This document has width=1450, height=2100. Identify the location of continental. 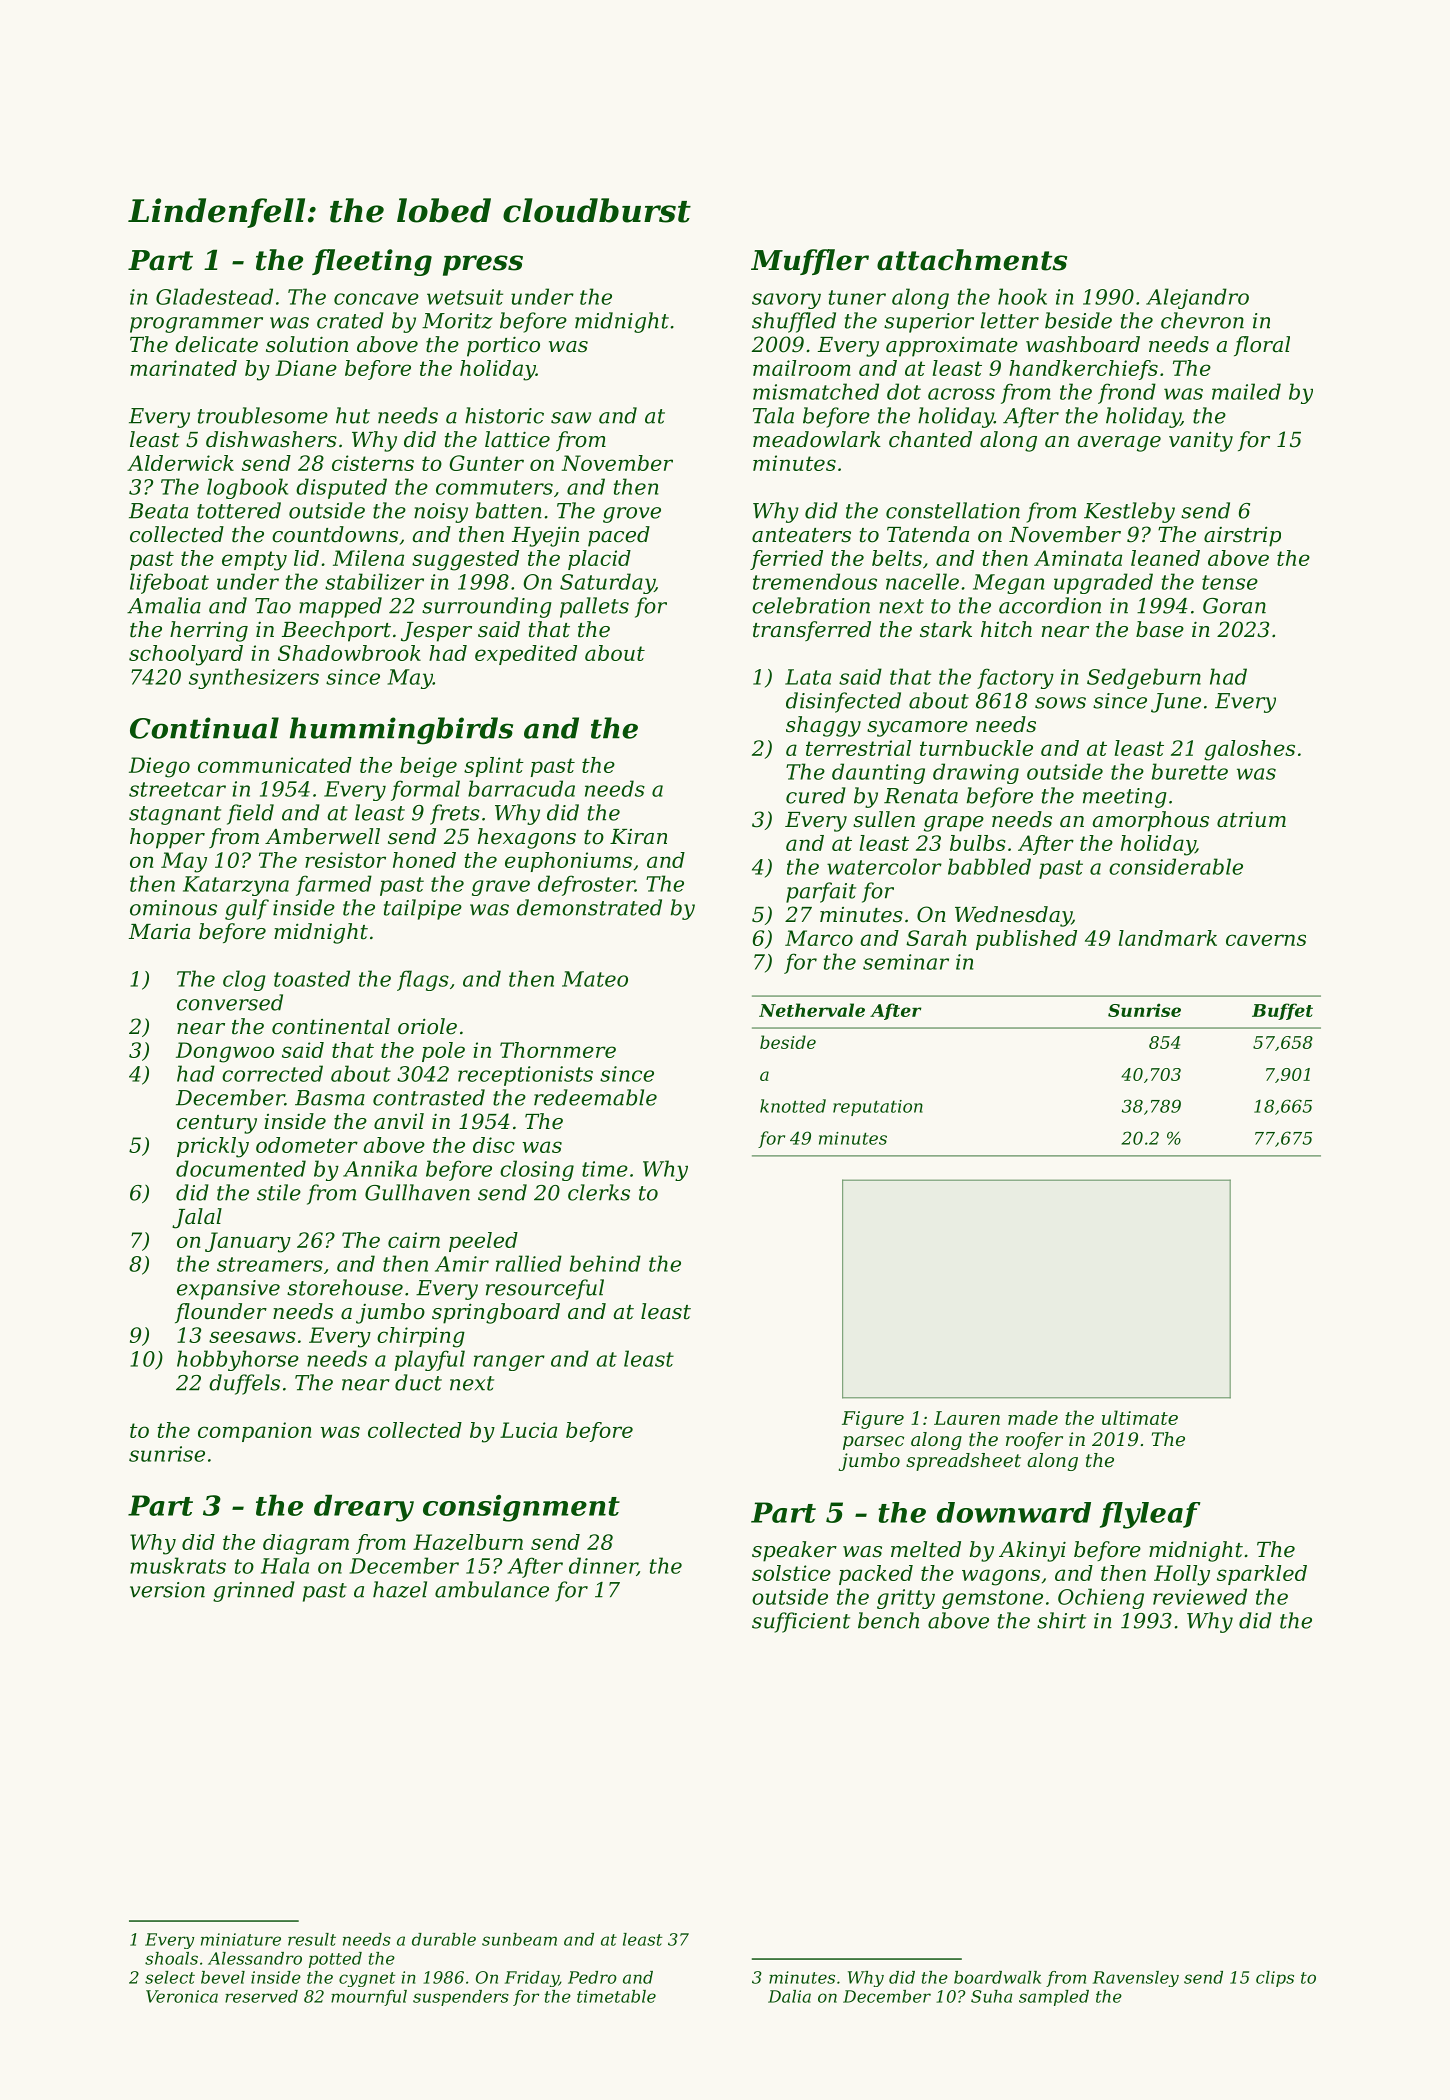
(331, 1026).
